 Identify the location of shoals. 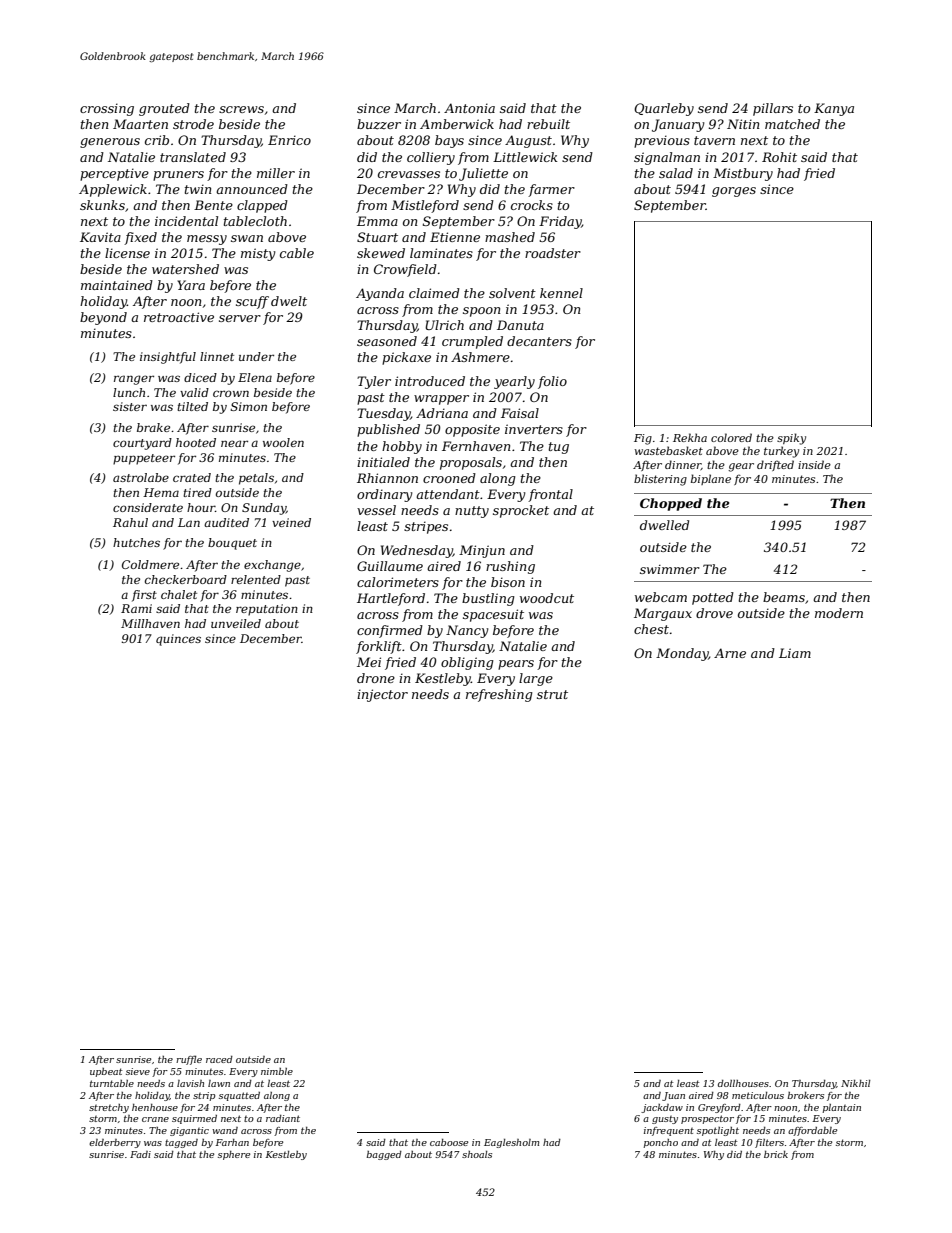
(477, 1154).
